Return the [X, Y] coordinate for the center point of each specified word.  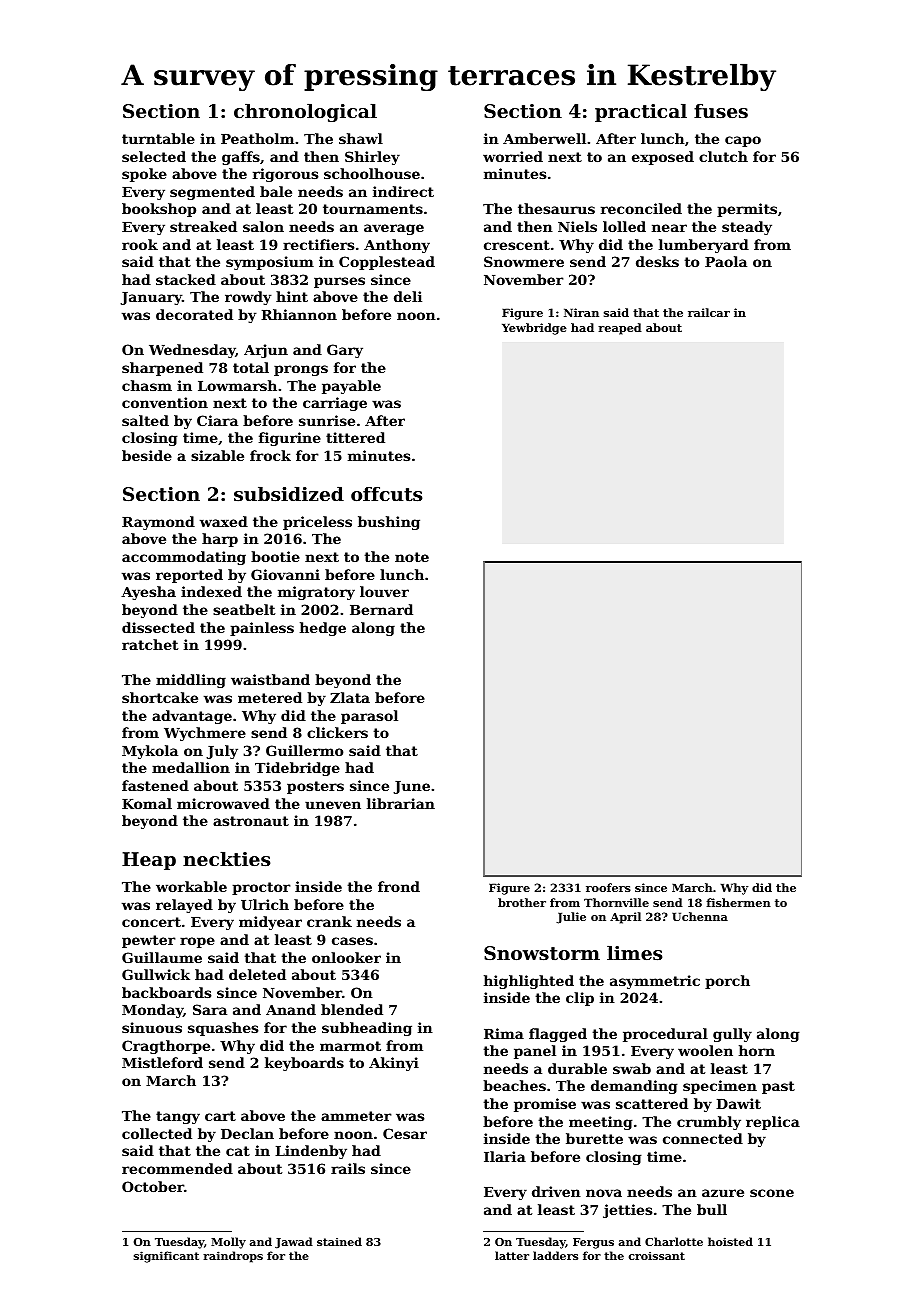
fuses [721, 111]
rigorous [285, 175]
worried [513, 156]
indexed [211, 591]
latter [512, 1255]
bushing [389, 523]
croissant [657, 1256]
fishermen [738, 902]
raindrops [233, 1257]
